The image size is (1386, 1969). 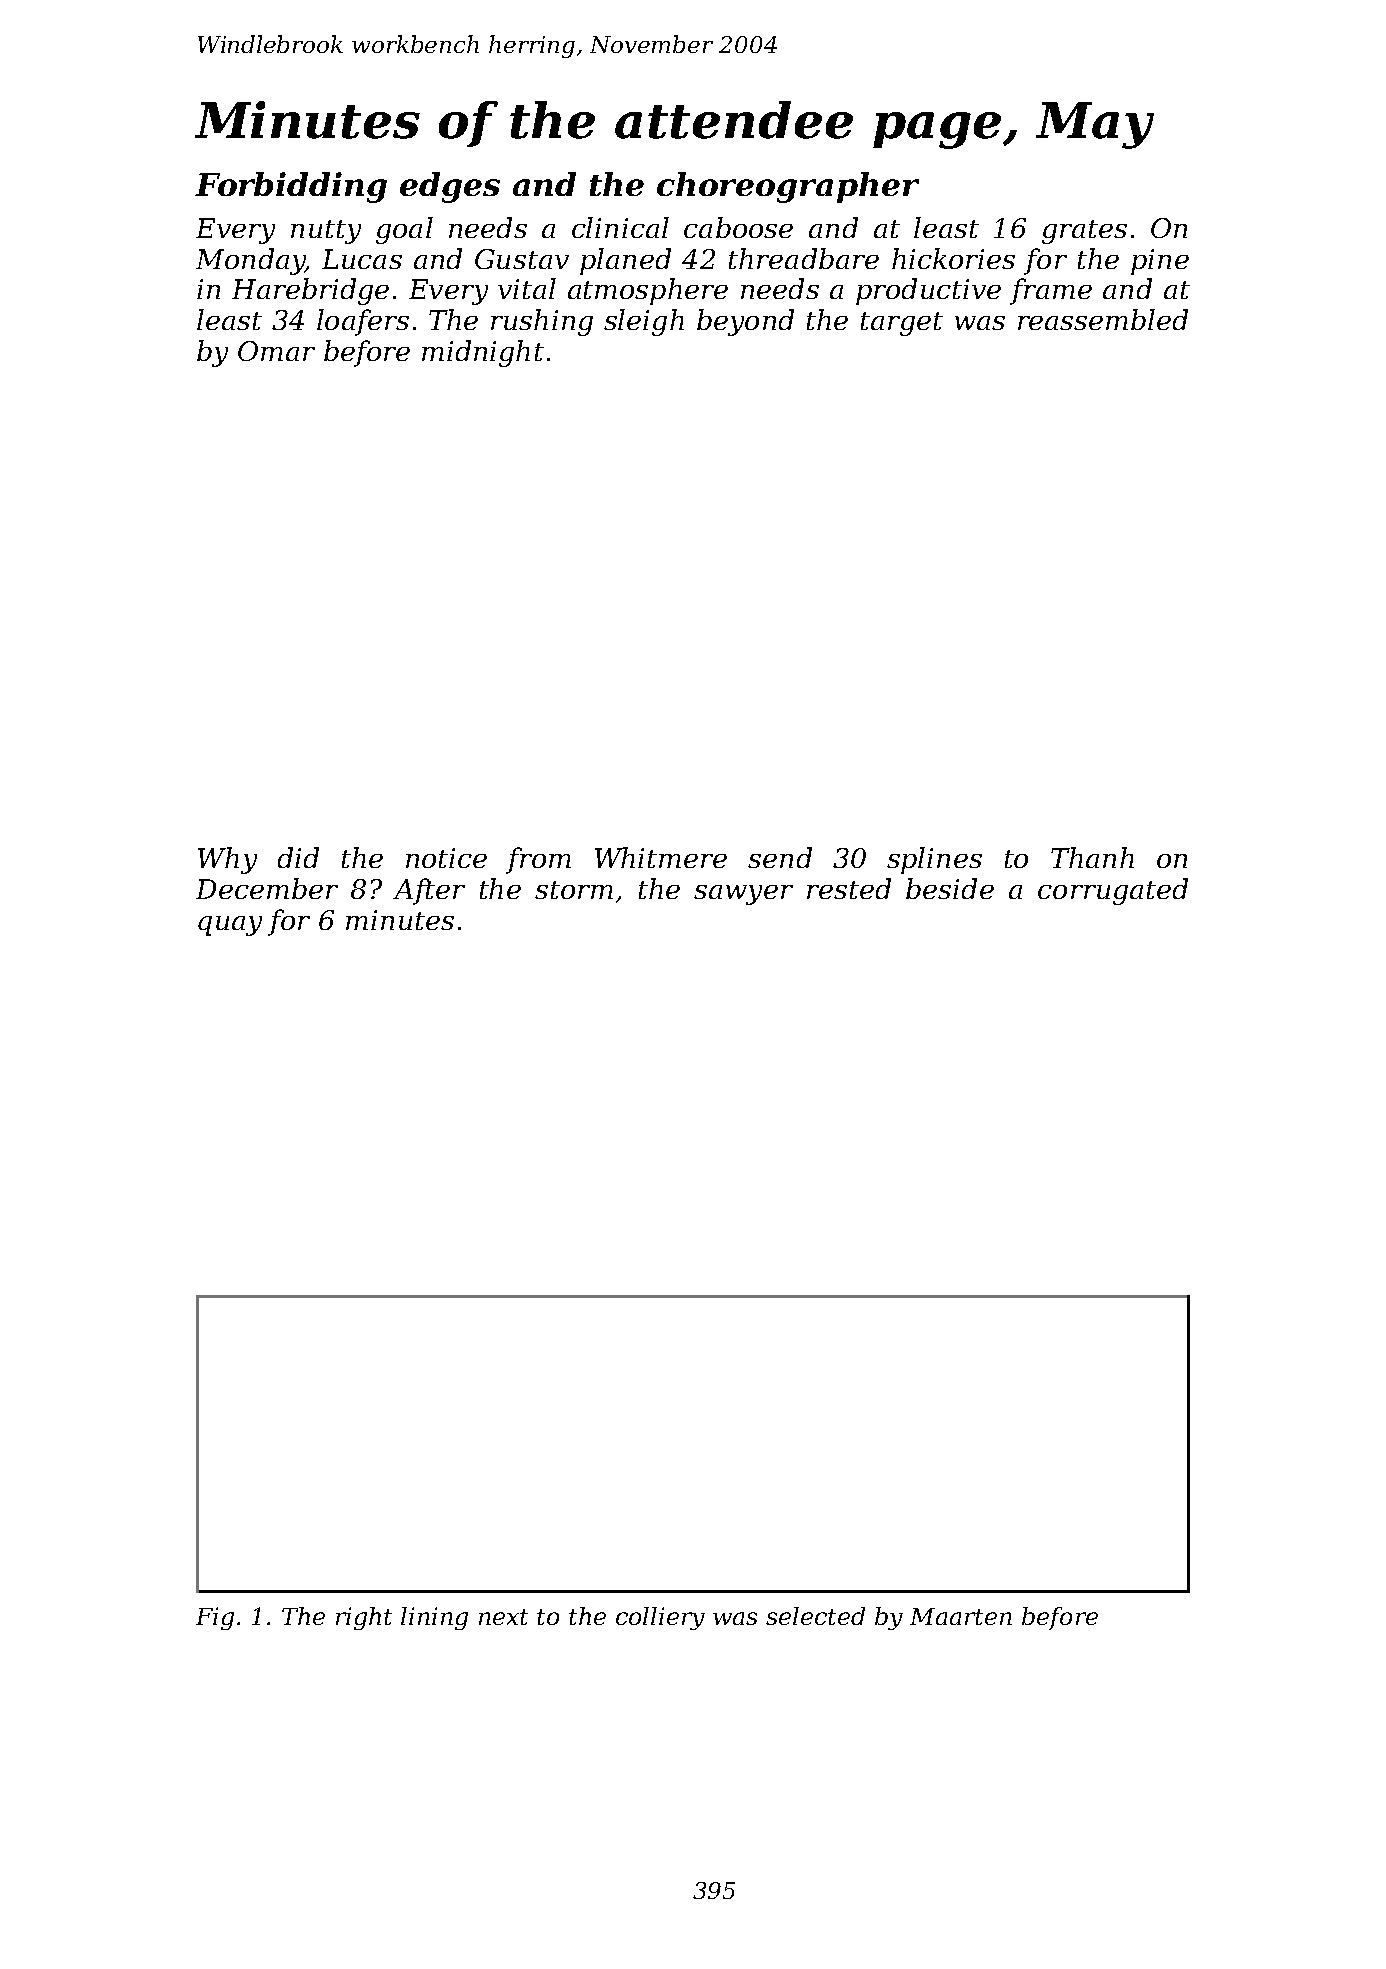 What do you see at coordinates (364, 1618) in the page?
I see `right` at bounding box center [364, 1618].
